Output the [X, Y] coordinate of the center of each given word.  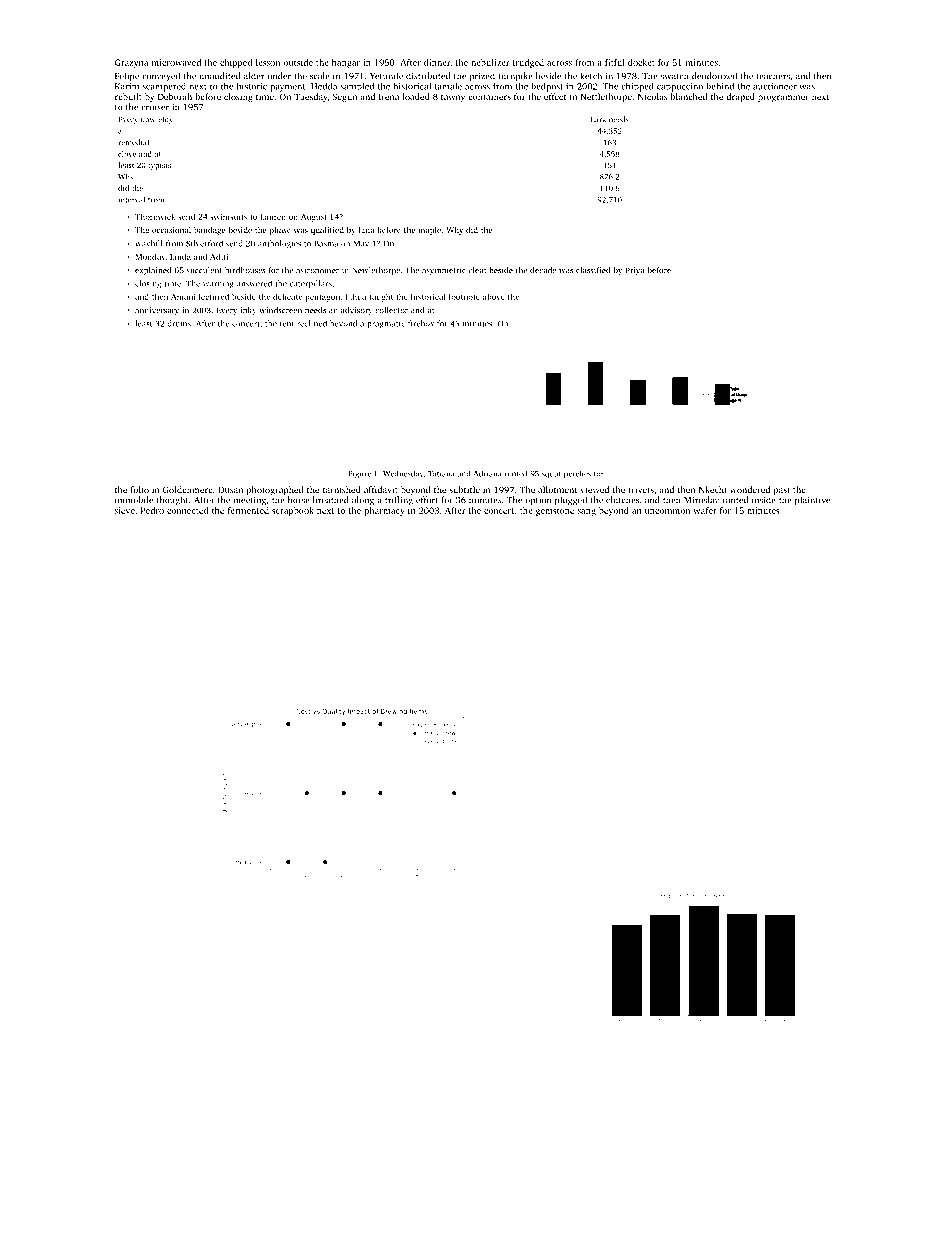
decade [543, 270]
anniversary [157, 311]
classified [593, 270]
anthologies [279, 244]
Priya [634, 271]
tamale [448, 86]
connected [187, 510]
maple [429, 231]
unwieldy [157, 120]
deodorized [714, 76]
